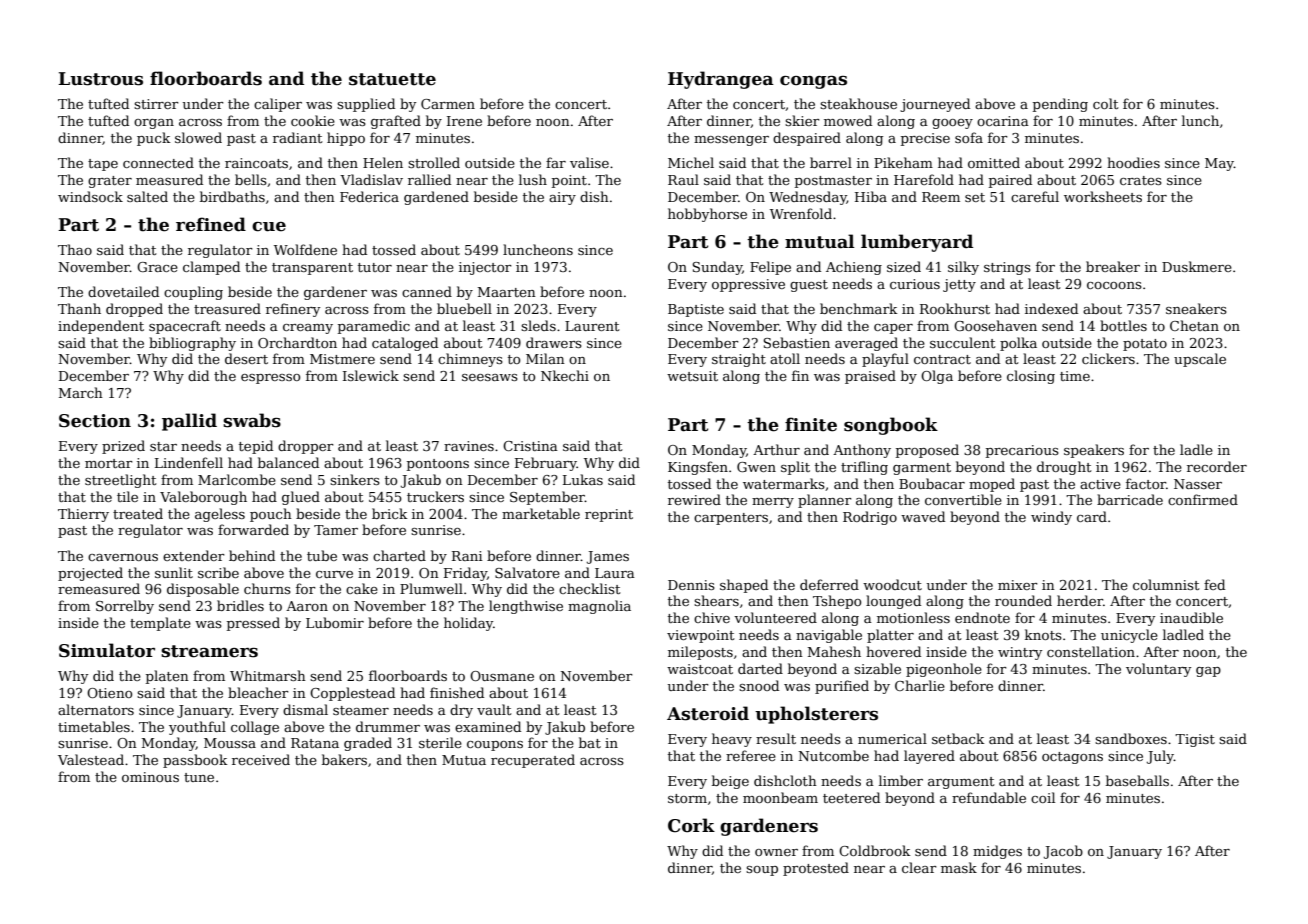 The height and width of the screenshot is (924, 1308). What do you see at coordinates (942, 359) in the screenshot?
I see `contract` at bounding box center [942, 359].
